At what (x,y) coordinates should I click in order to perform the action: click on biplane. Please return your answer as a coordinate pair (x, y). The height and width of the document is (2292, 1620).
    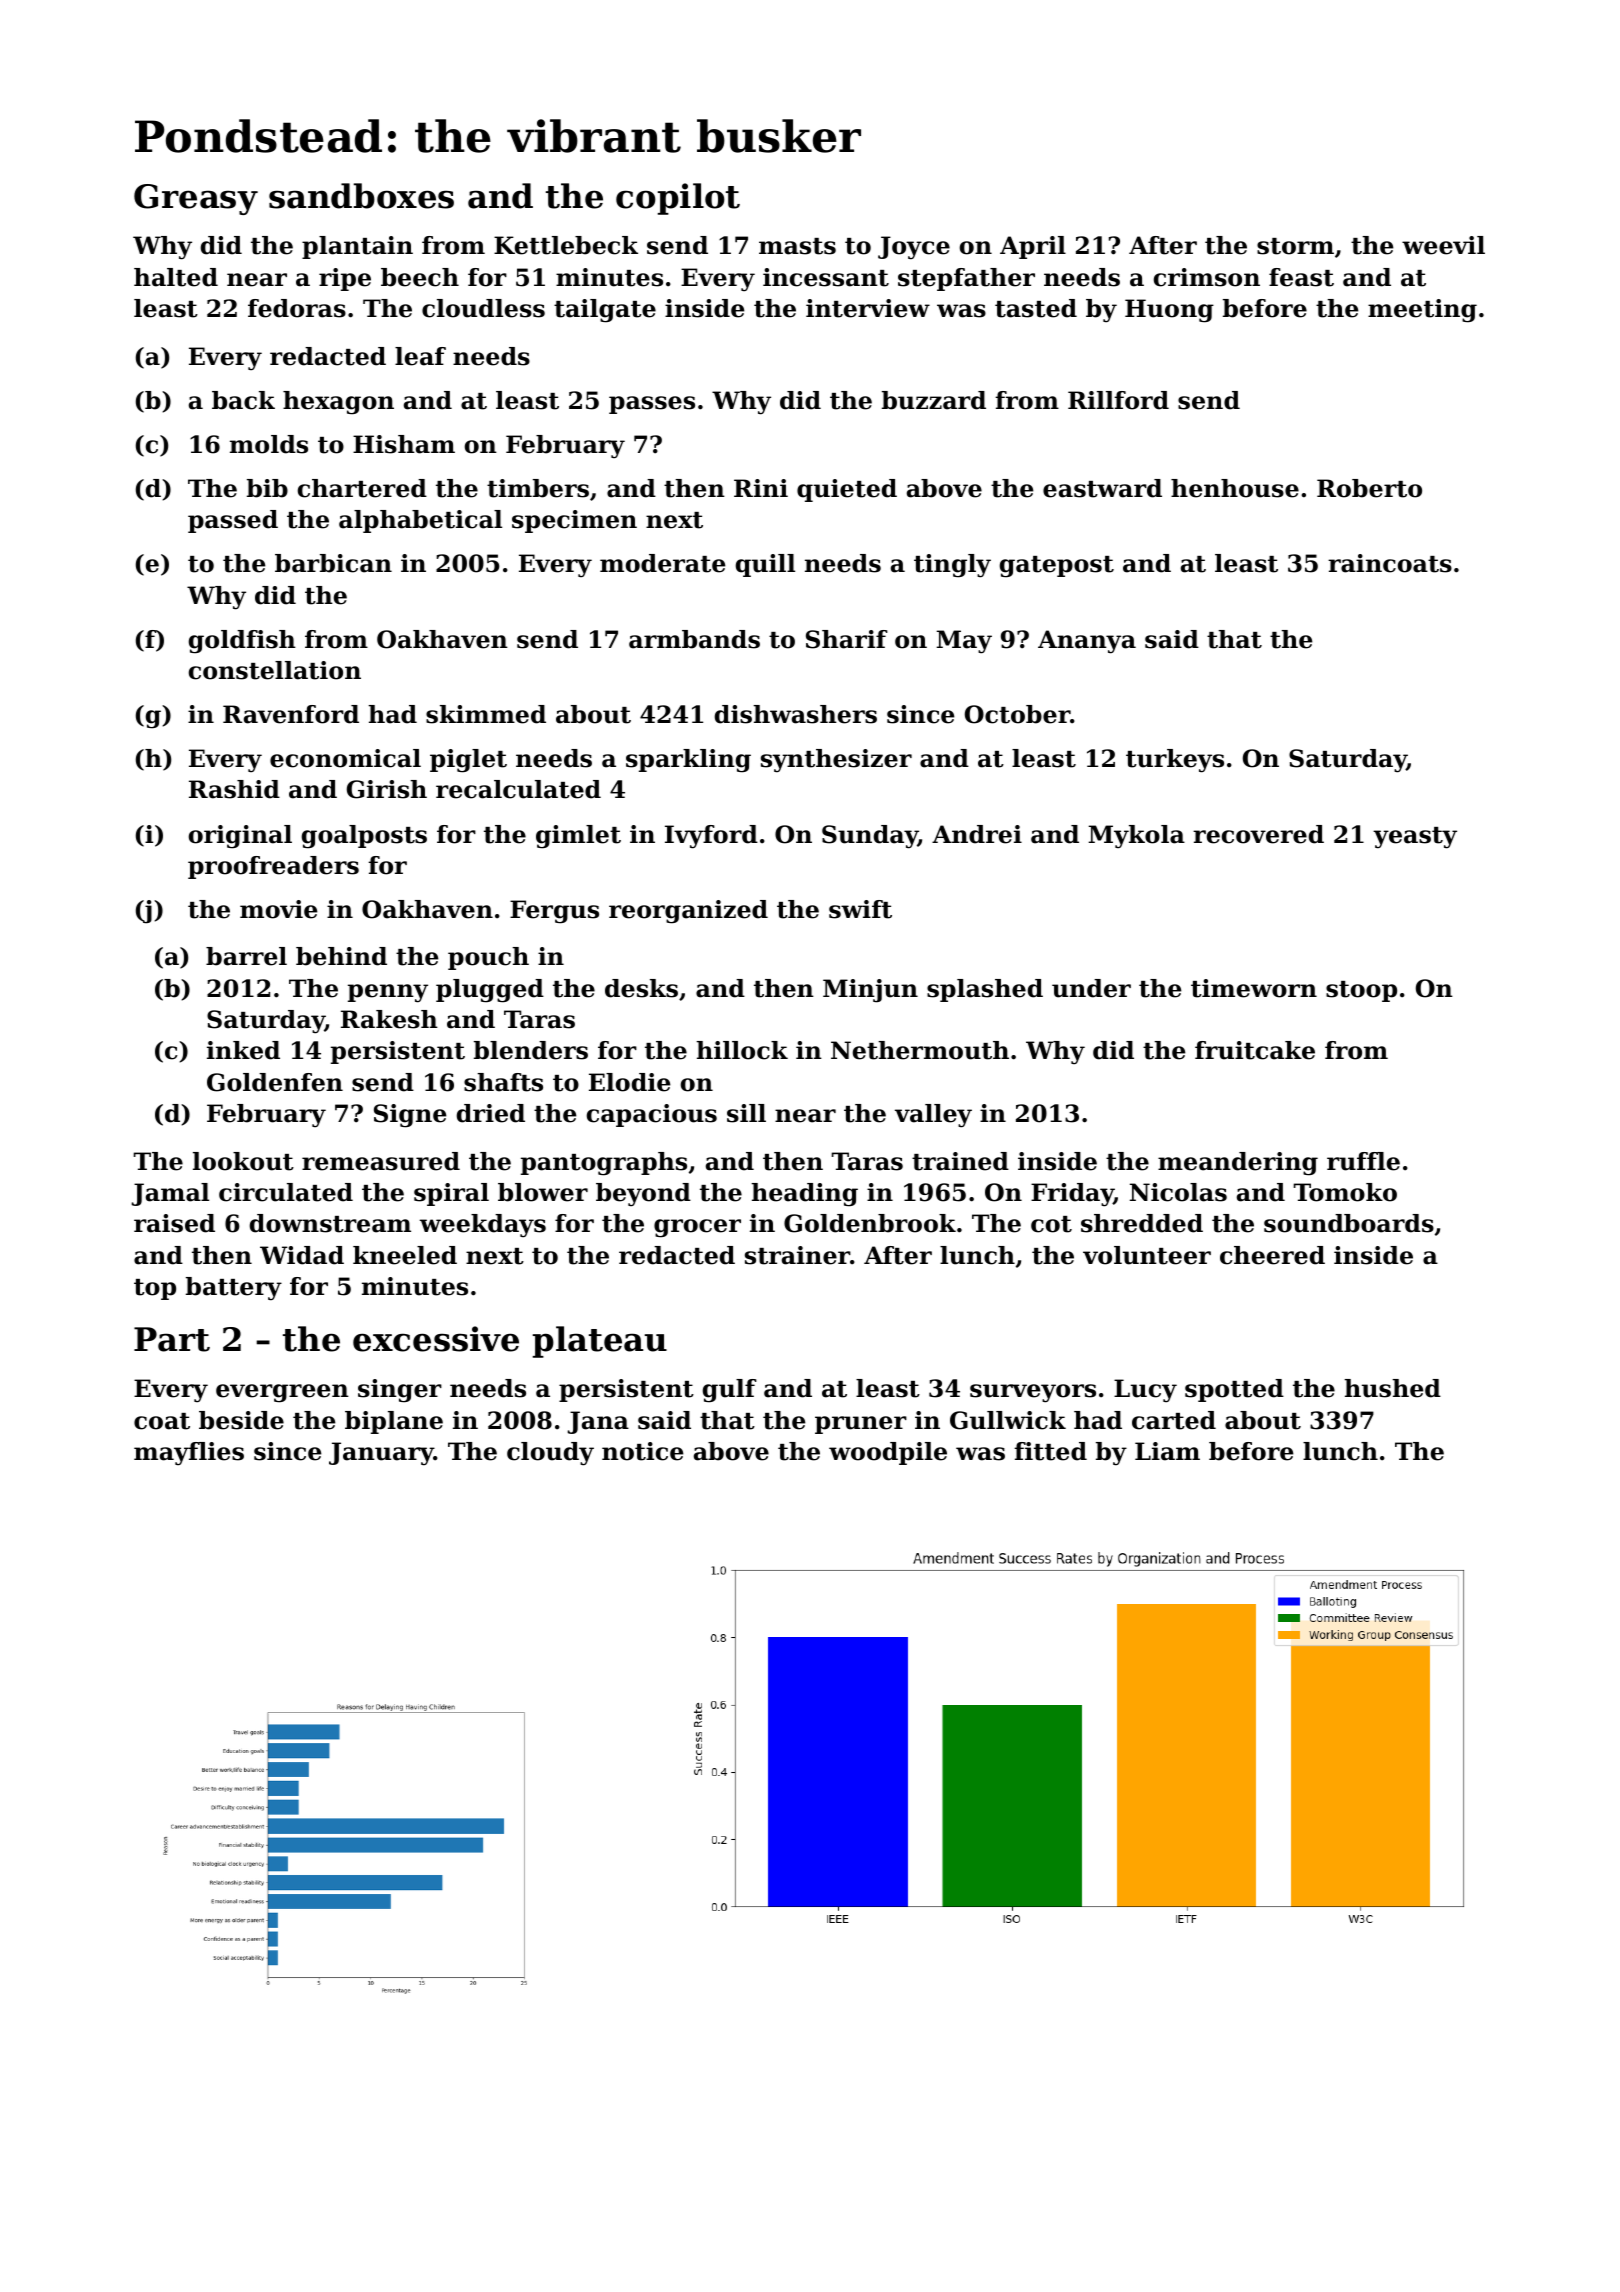
    Looking at the image, I should click on (394, 1422).
